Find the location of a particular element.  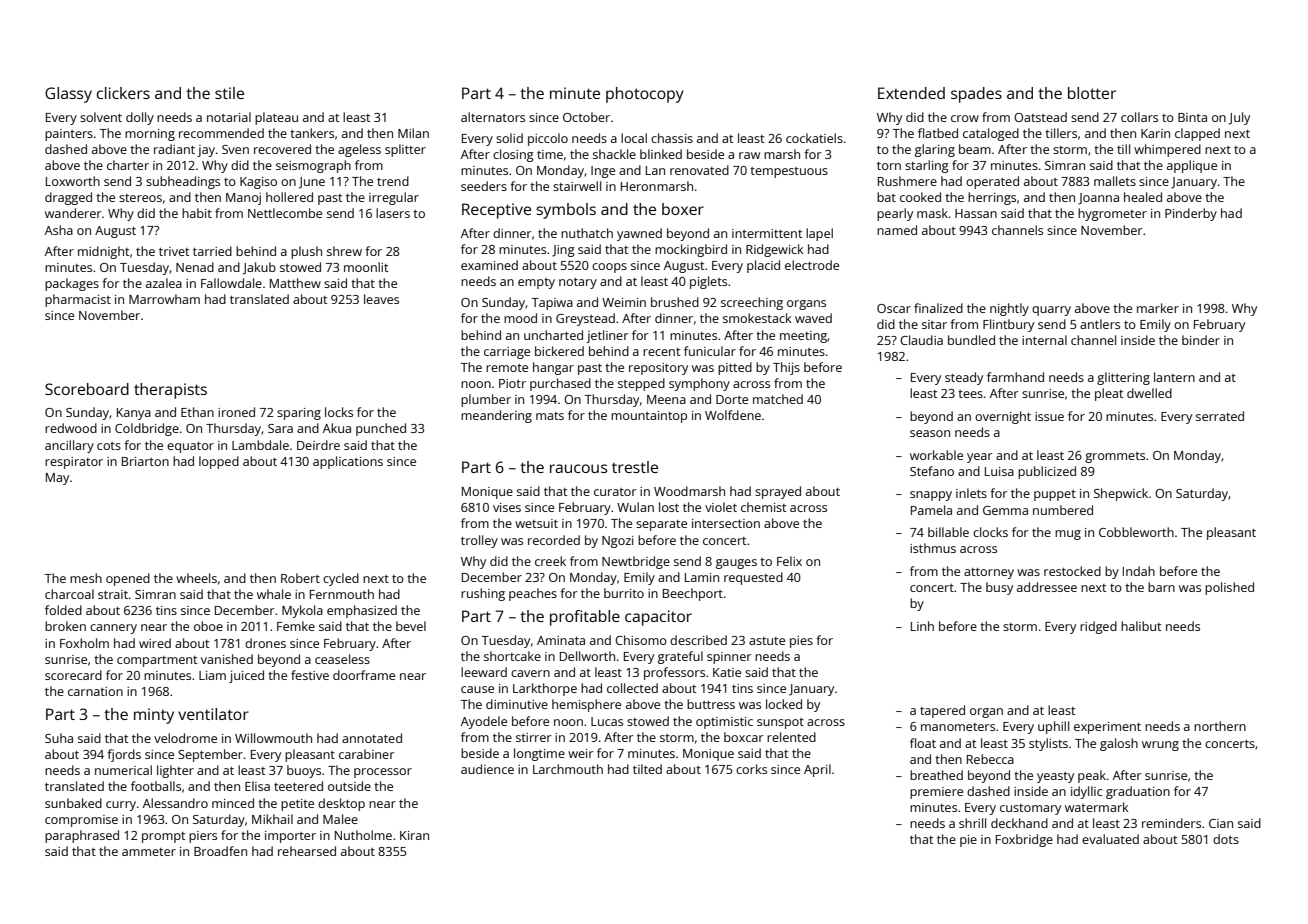

glaring is located at coordinates (935, 150).
